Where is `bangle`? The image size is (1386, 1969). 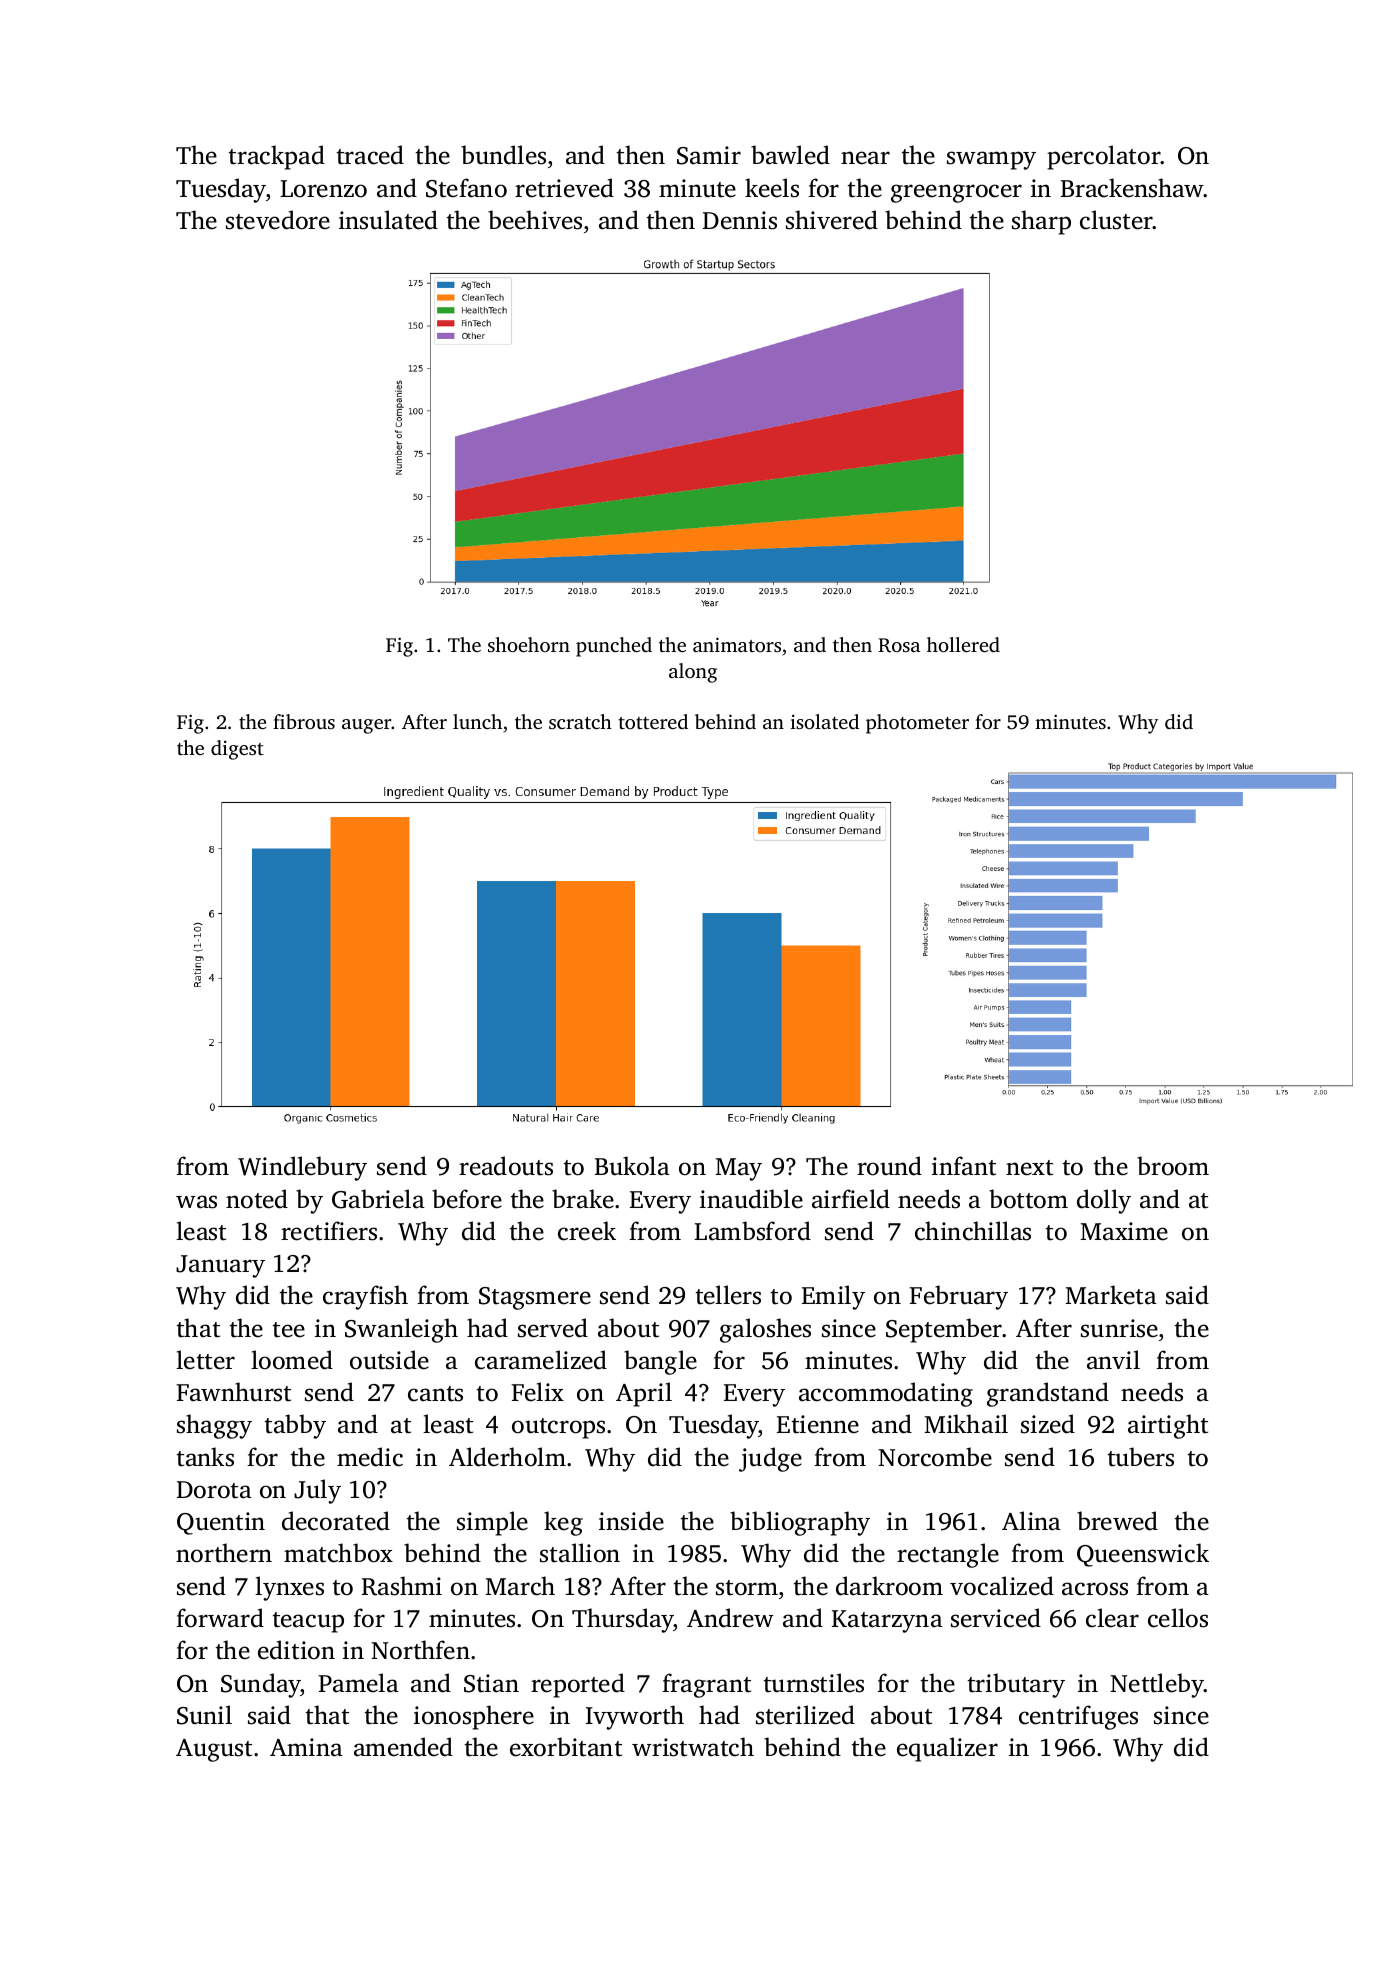
bangle is located at coordinates (660, 1362).
